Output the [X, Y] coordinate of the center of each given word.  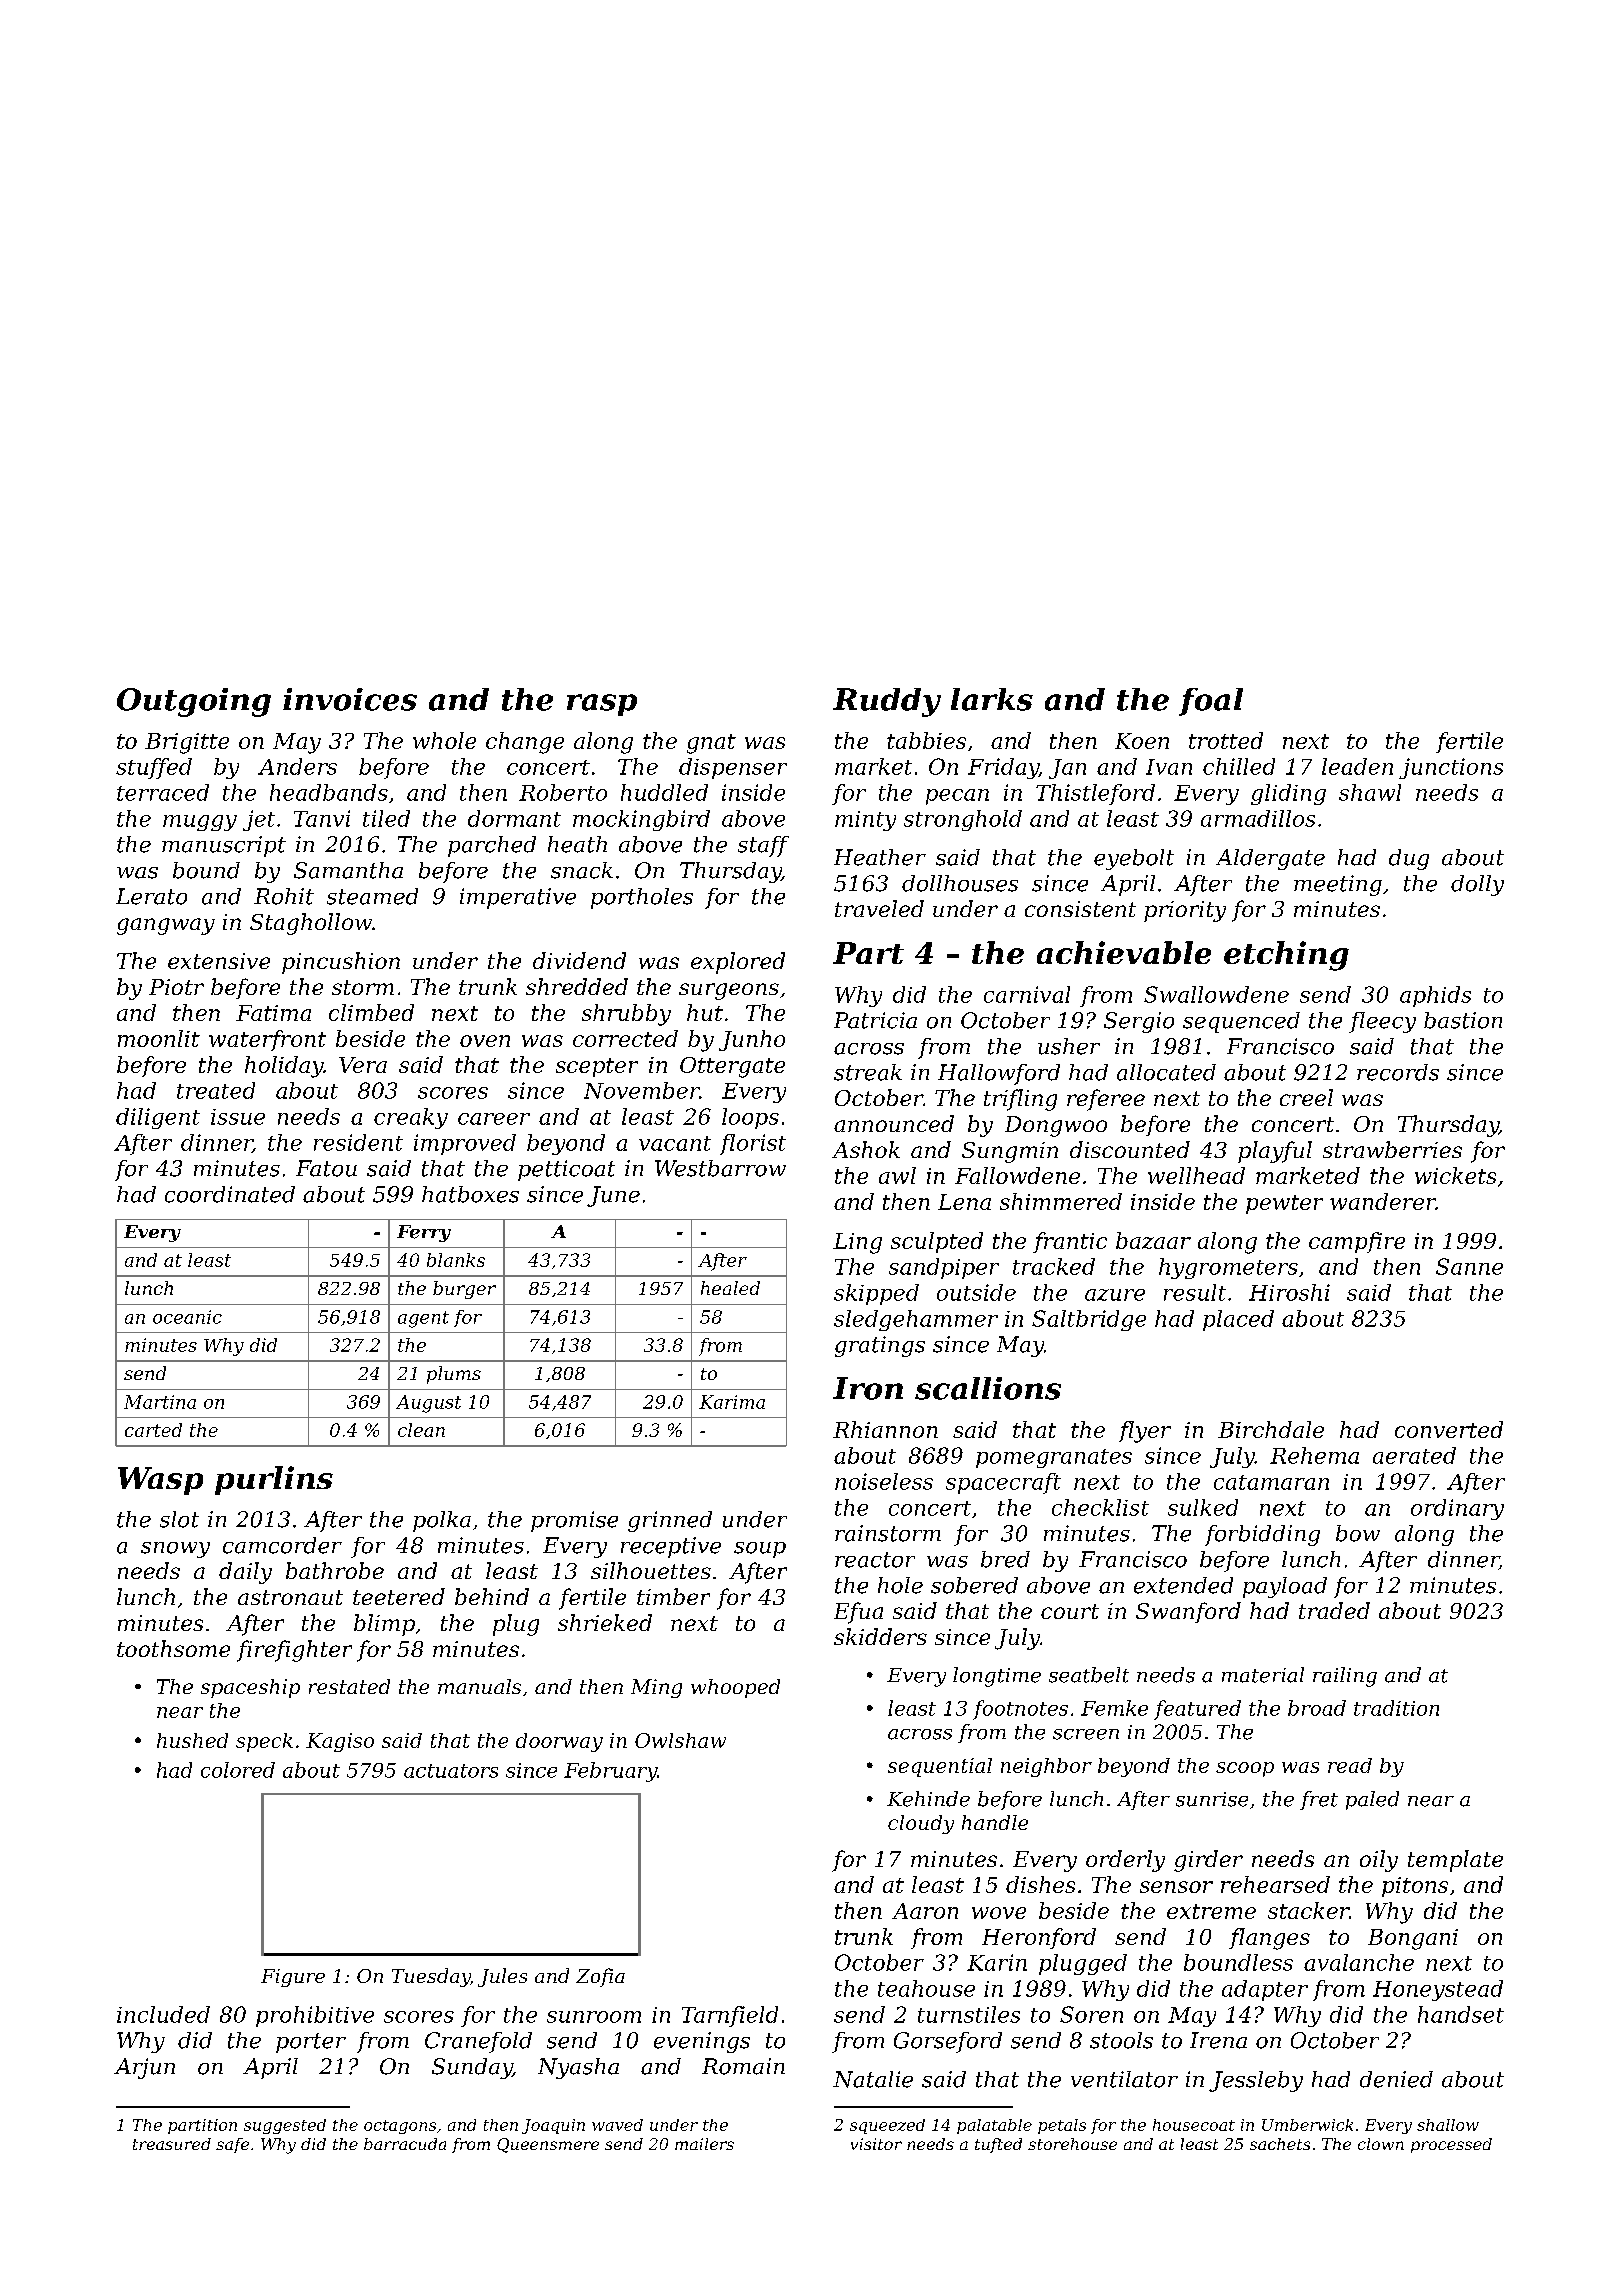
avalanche [1359, 1962]
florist [753, 1144]
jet [259, 820]
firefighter [294, 1651]
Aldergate [1270, 859]
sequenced [1241, 1022]
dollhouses [960, 883]
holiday [284, 1067]
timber [673, 1596]
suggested [285, 2126]
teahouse [926, 1988]
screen [1086, 1734]
